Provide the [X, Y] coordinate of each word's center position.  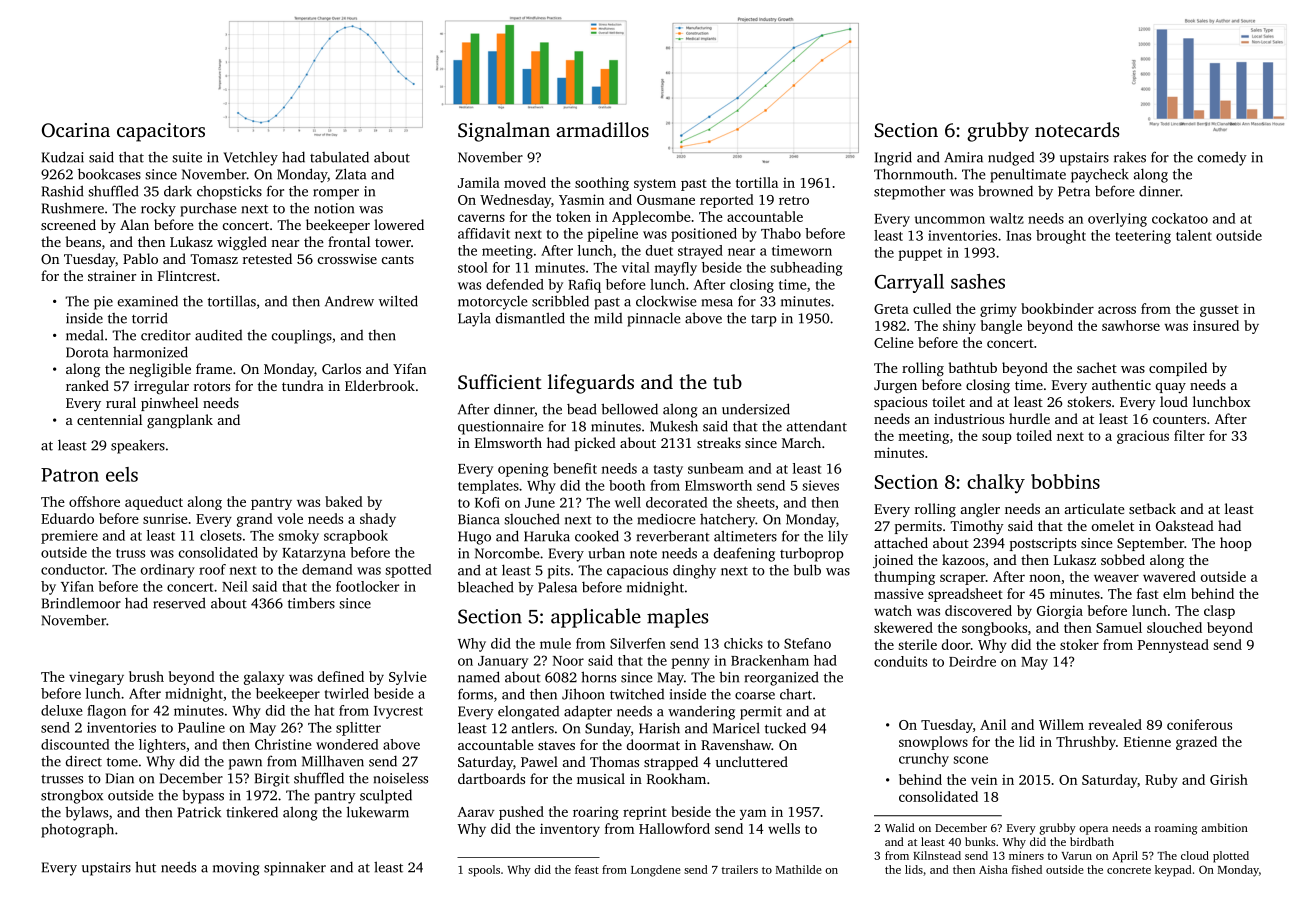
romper [336, 194]
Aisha [993, 869]
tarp [764, 321]
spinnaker [295, 869]
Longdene [655, 871]
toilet [948, 401]
